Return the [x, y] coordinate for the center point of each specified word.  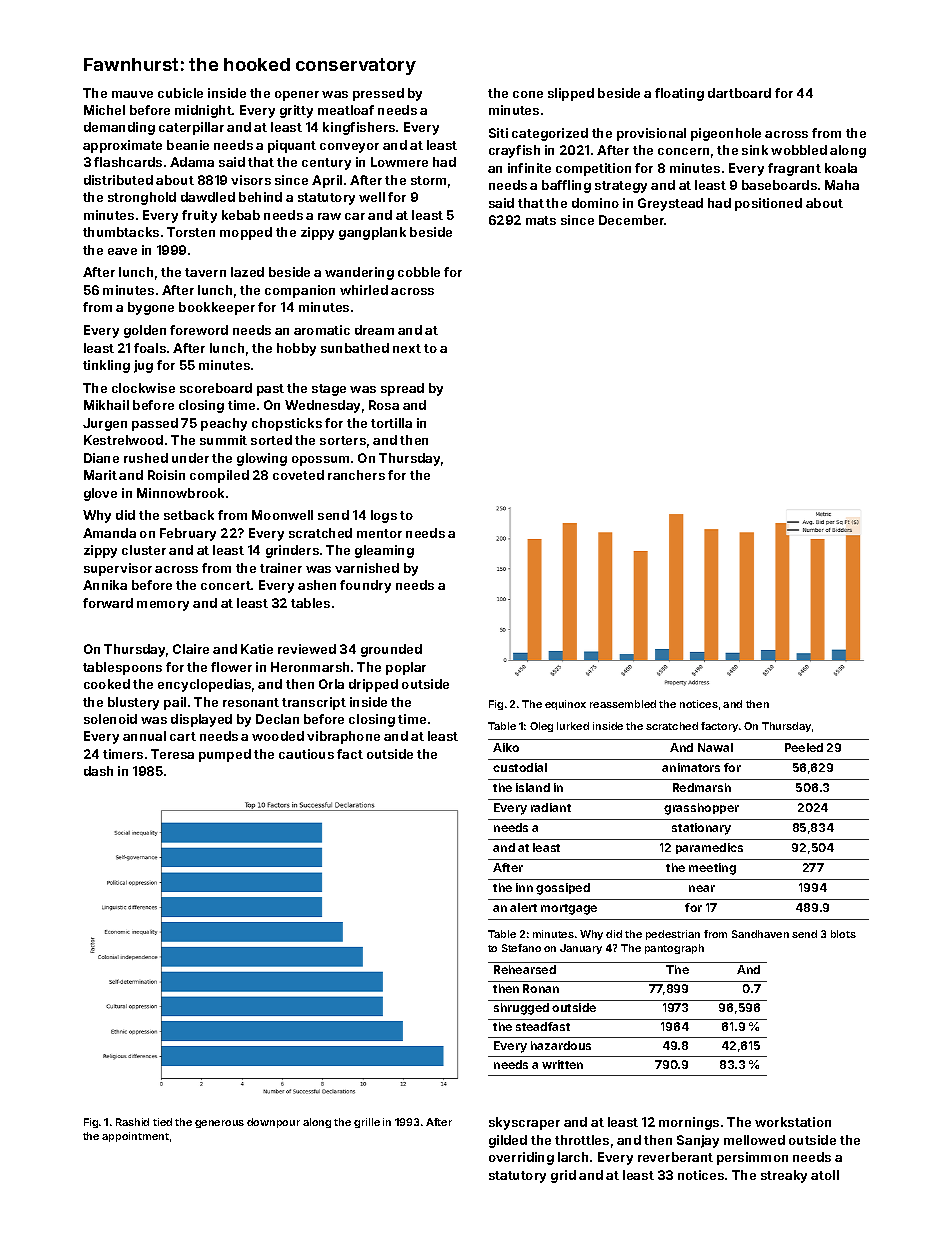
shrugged [521, 1009]
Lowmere [399, 162]
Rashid [132, 1122]
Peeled [804, 747]
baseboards [779, 185]
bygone [151, 308]
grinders [292, 551]
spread [402, 389]
